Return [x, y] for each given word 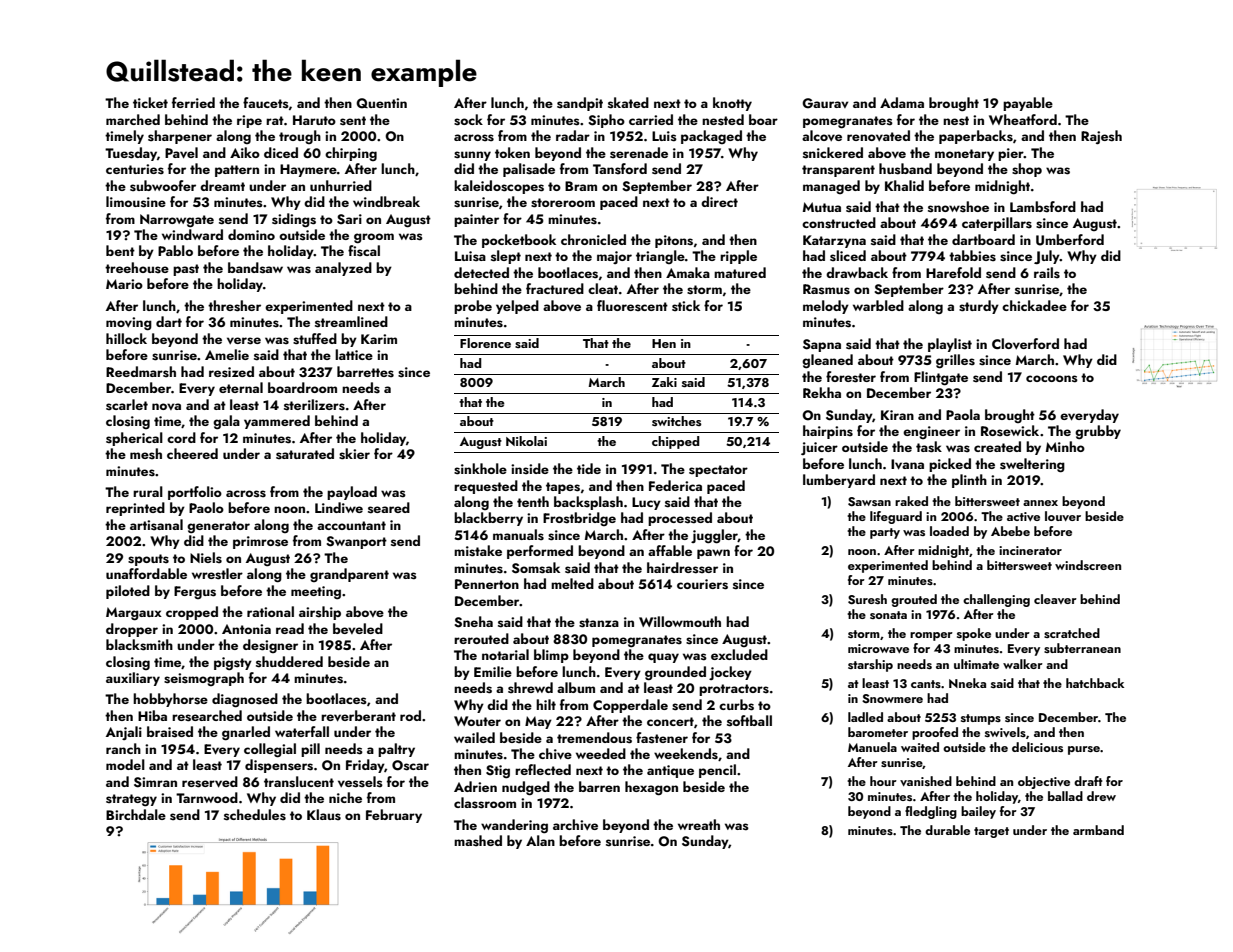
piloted [128, 592]
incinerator [1030, 550]
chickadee [1034, 305]
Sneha [473, 622]
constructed [839, 223]
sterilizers [314, 405]
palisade [529, 170]
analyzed [343, 269]
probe [473, 307]
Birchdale [136, 814]
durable [947, 830]
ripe [249, 121]
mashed [478, 841]
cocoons [1052, 379]
